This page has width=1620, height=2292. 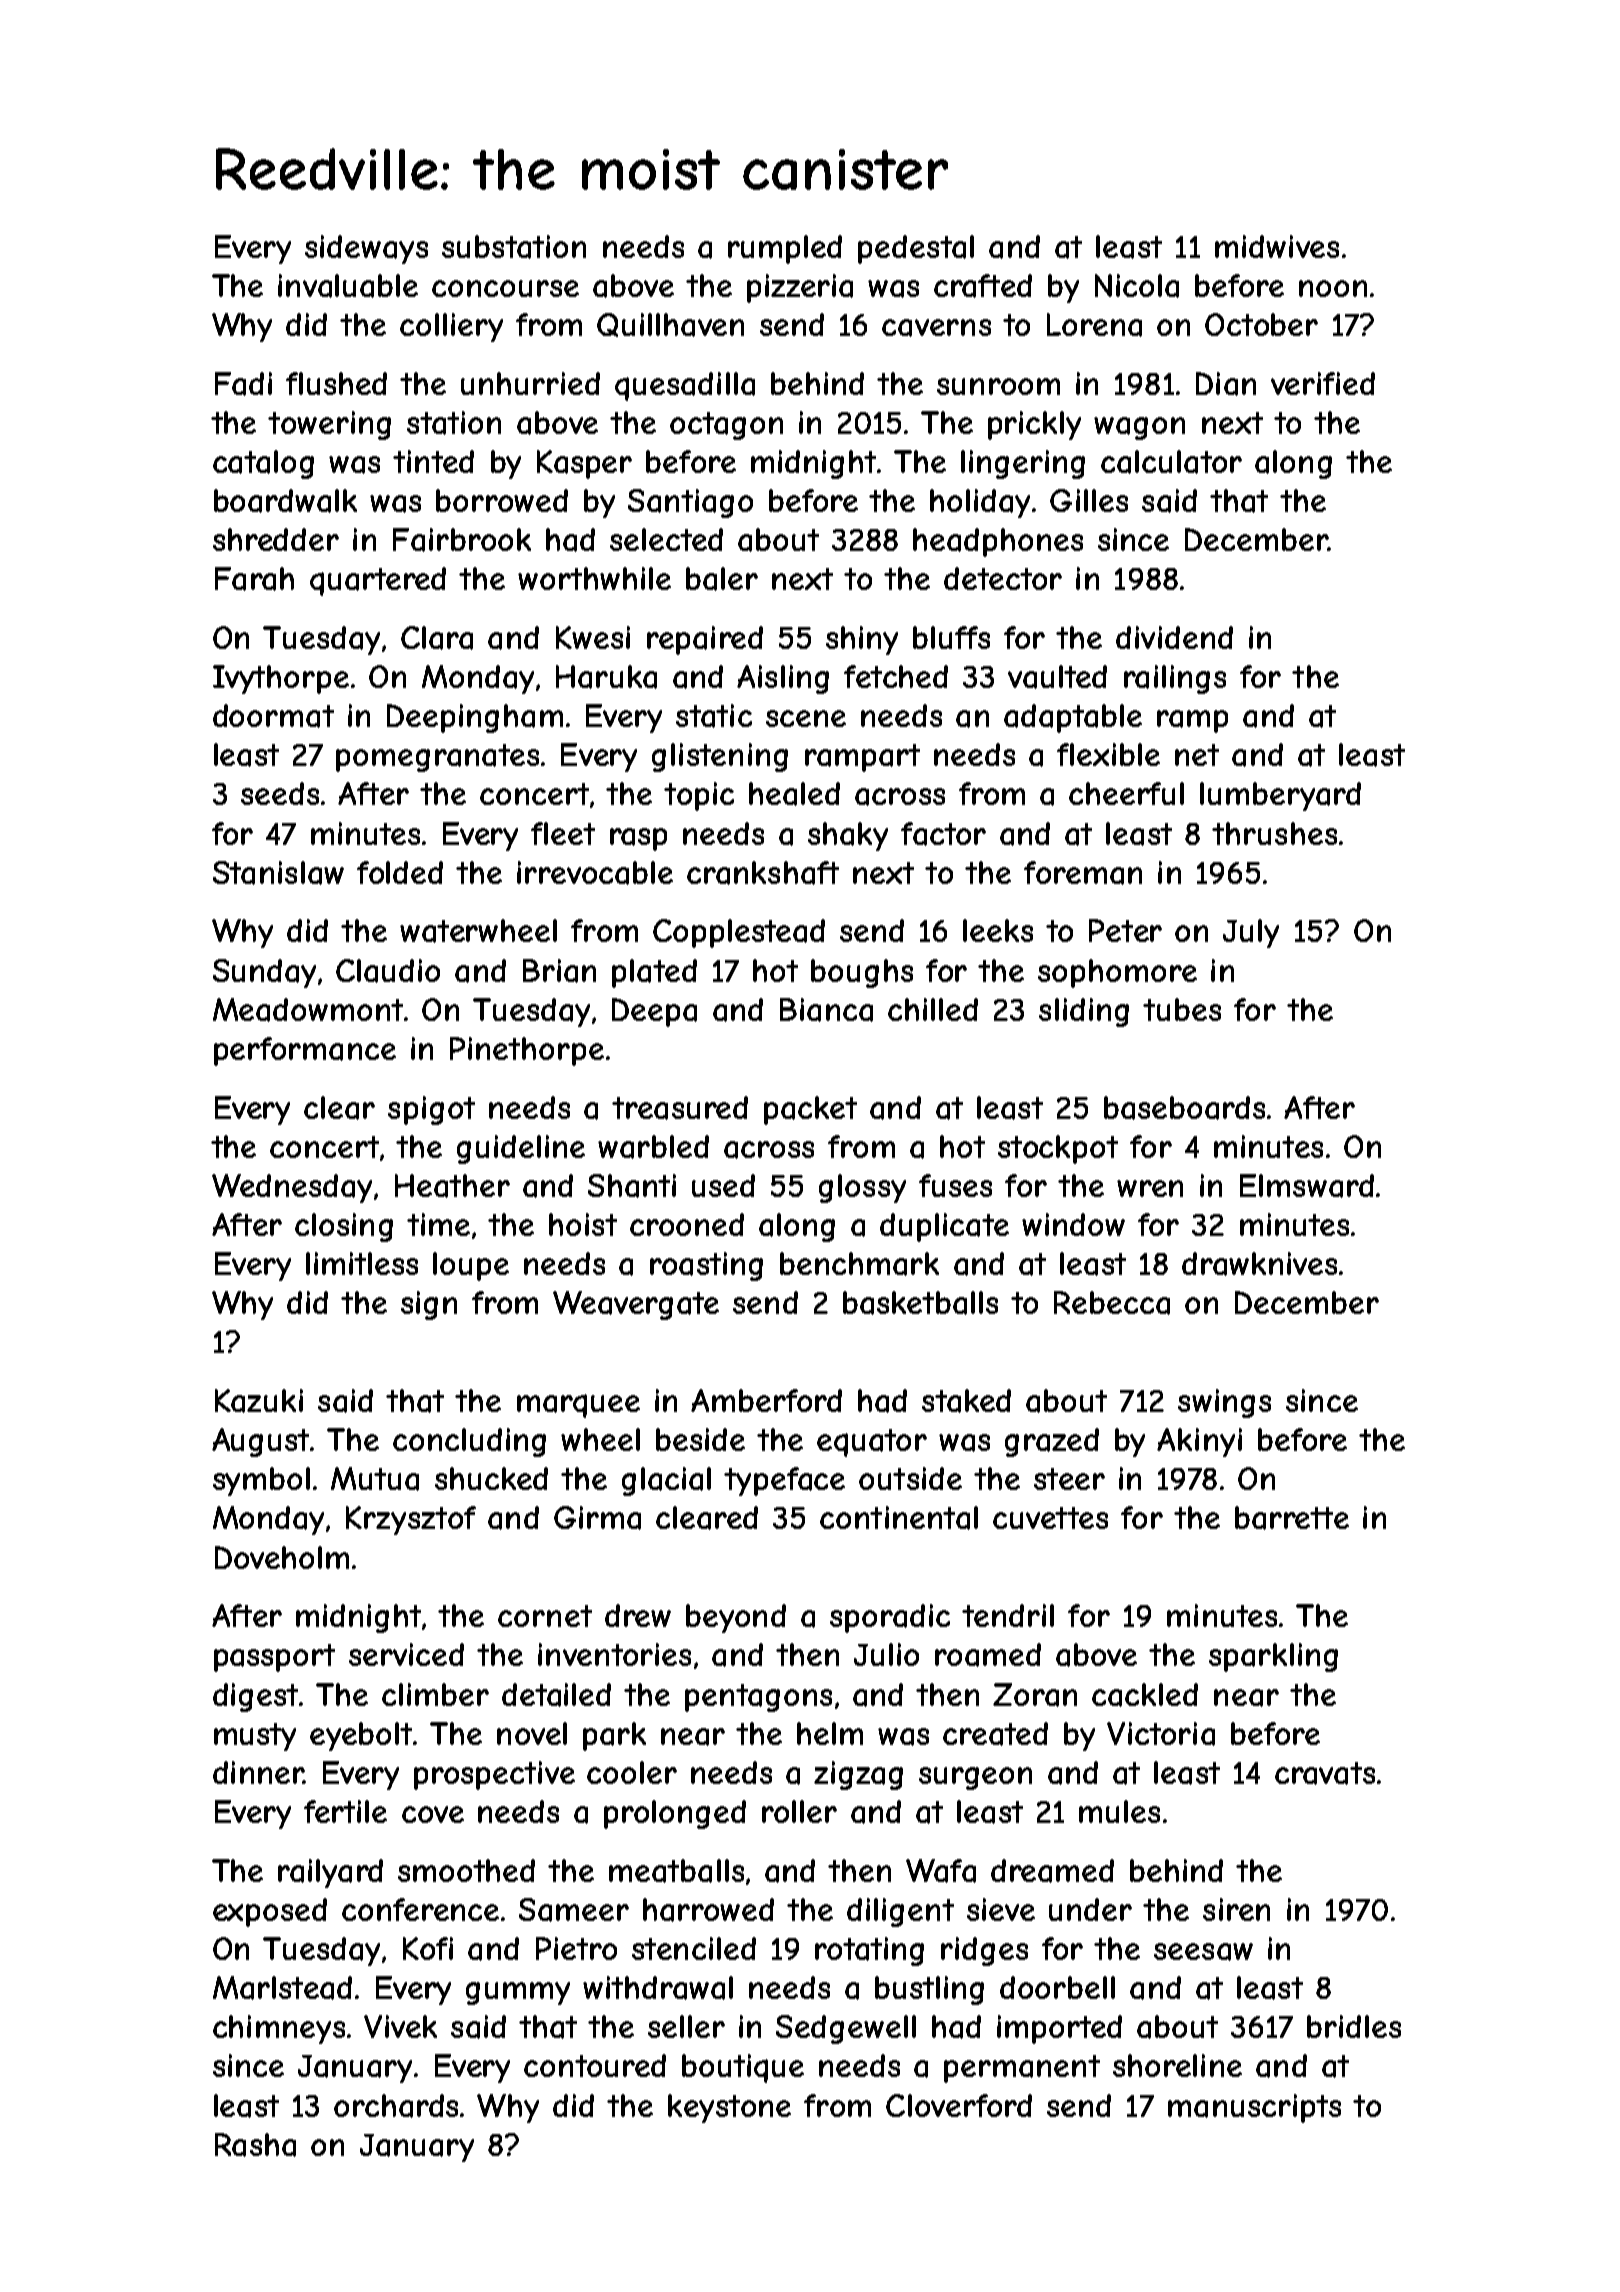 What do you see at coordinates (763, 873) in the page?
I see `crankshaft` at bounding box center [763, 873].
